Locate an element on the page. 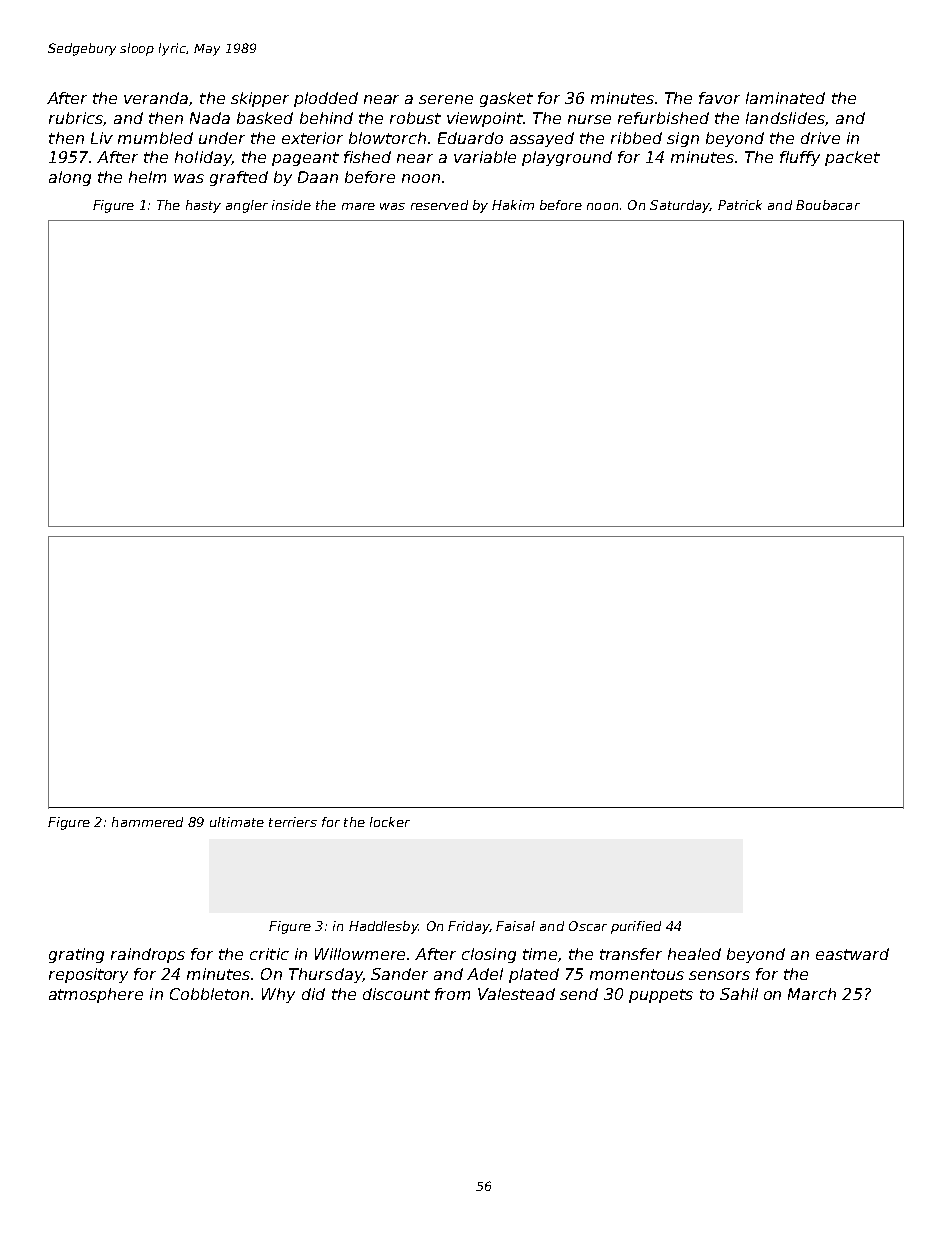 This image has height=1233, width=952. playground is located at coordinates (567, 158).
